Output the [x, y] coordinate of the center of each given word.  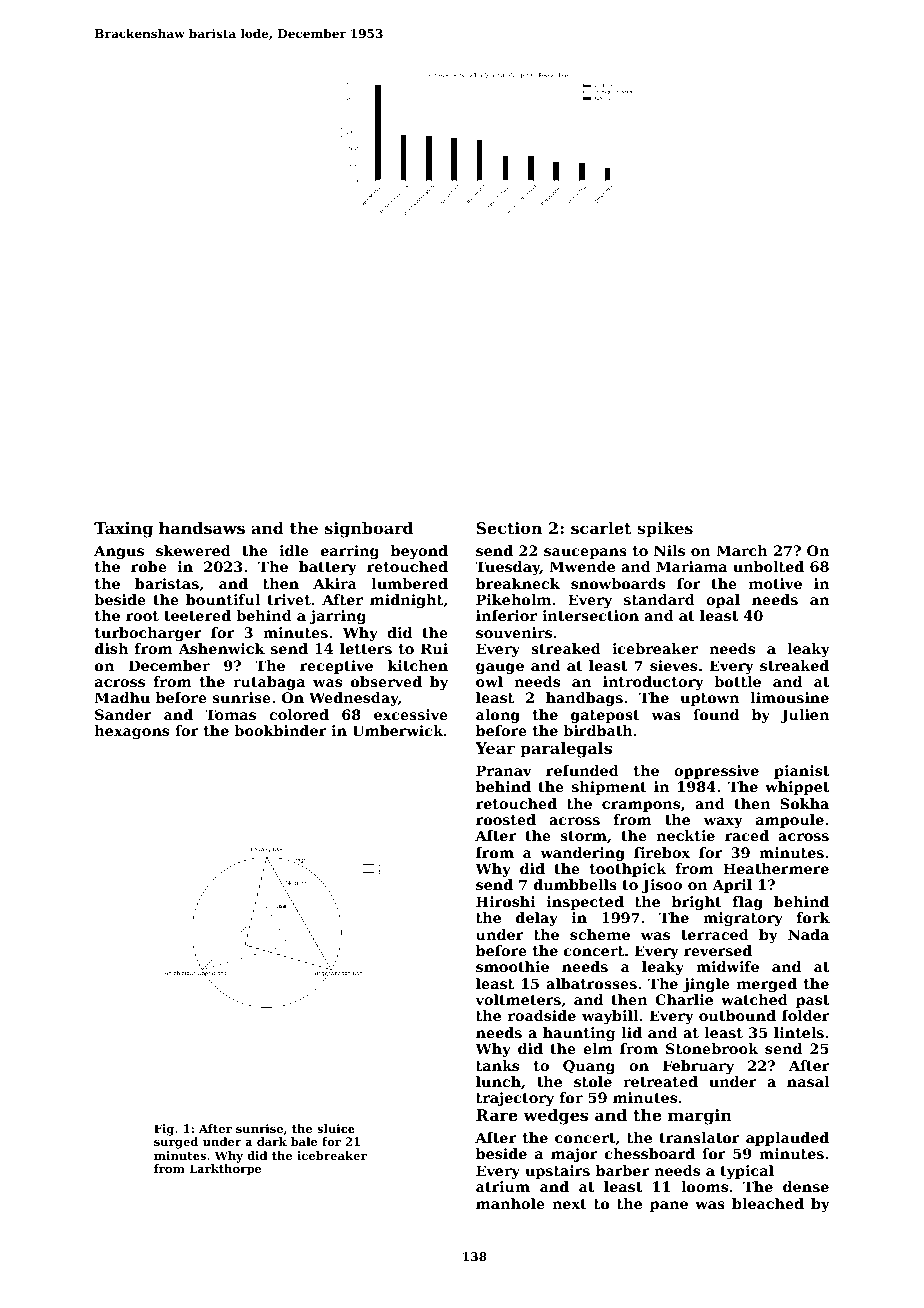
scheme [600, 934]
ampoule [790, 821]
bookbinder [280, 730]
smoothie [512, 966]
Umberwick [398, 730]
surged [176, 1143]
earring [350, 552]
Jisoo [662, 886]
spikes [665, 530]
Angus [119, 552]
